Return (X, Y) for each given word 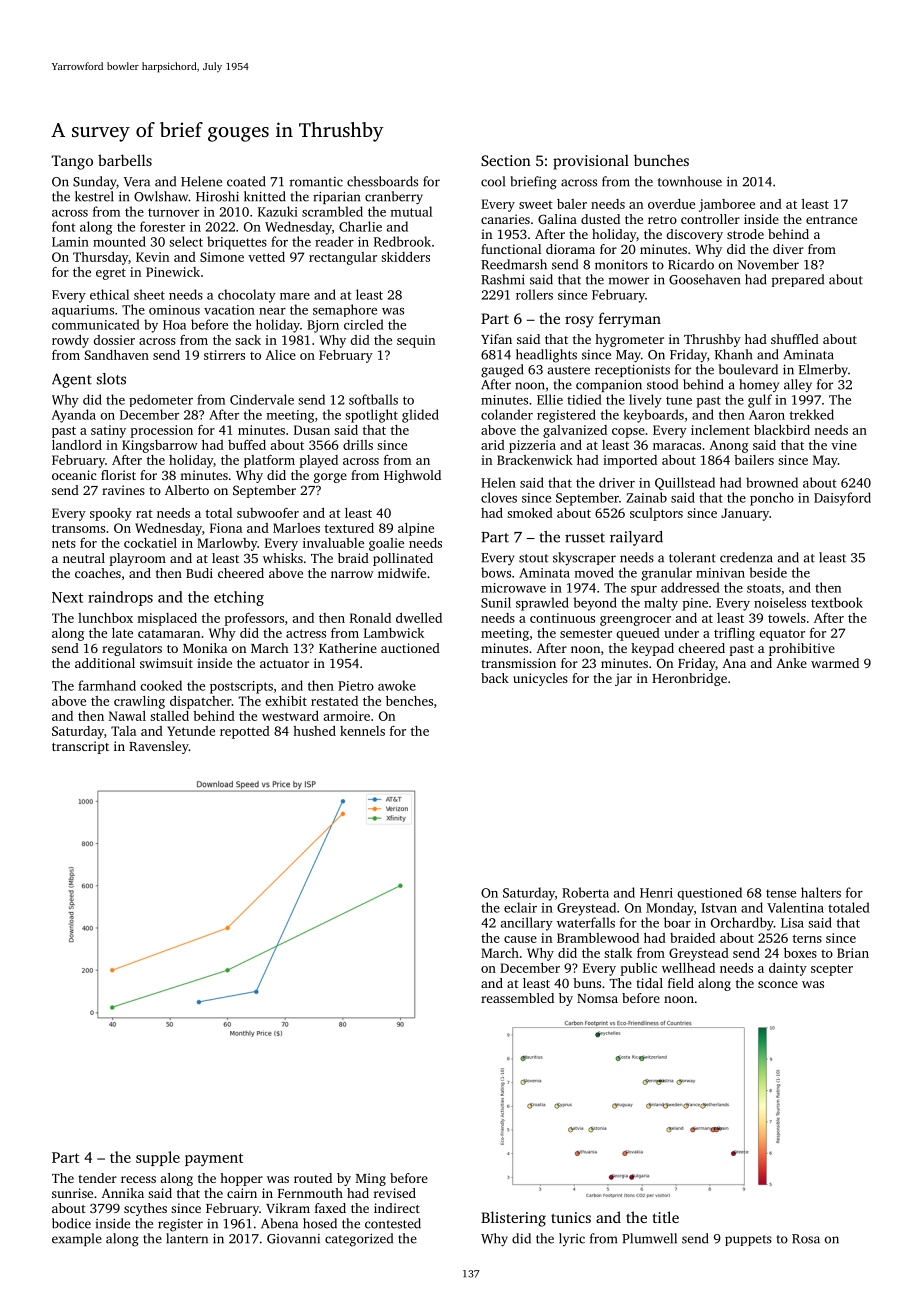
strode (745, 234)
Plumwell (649, 1238)
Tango (72, 162)
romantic (316, 182)
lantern (187, 1238)
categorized (359, 1240)
